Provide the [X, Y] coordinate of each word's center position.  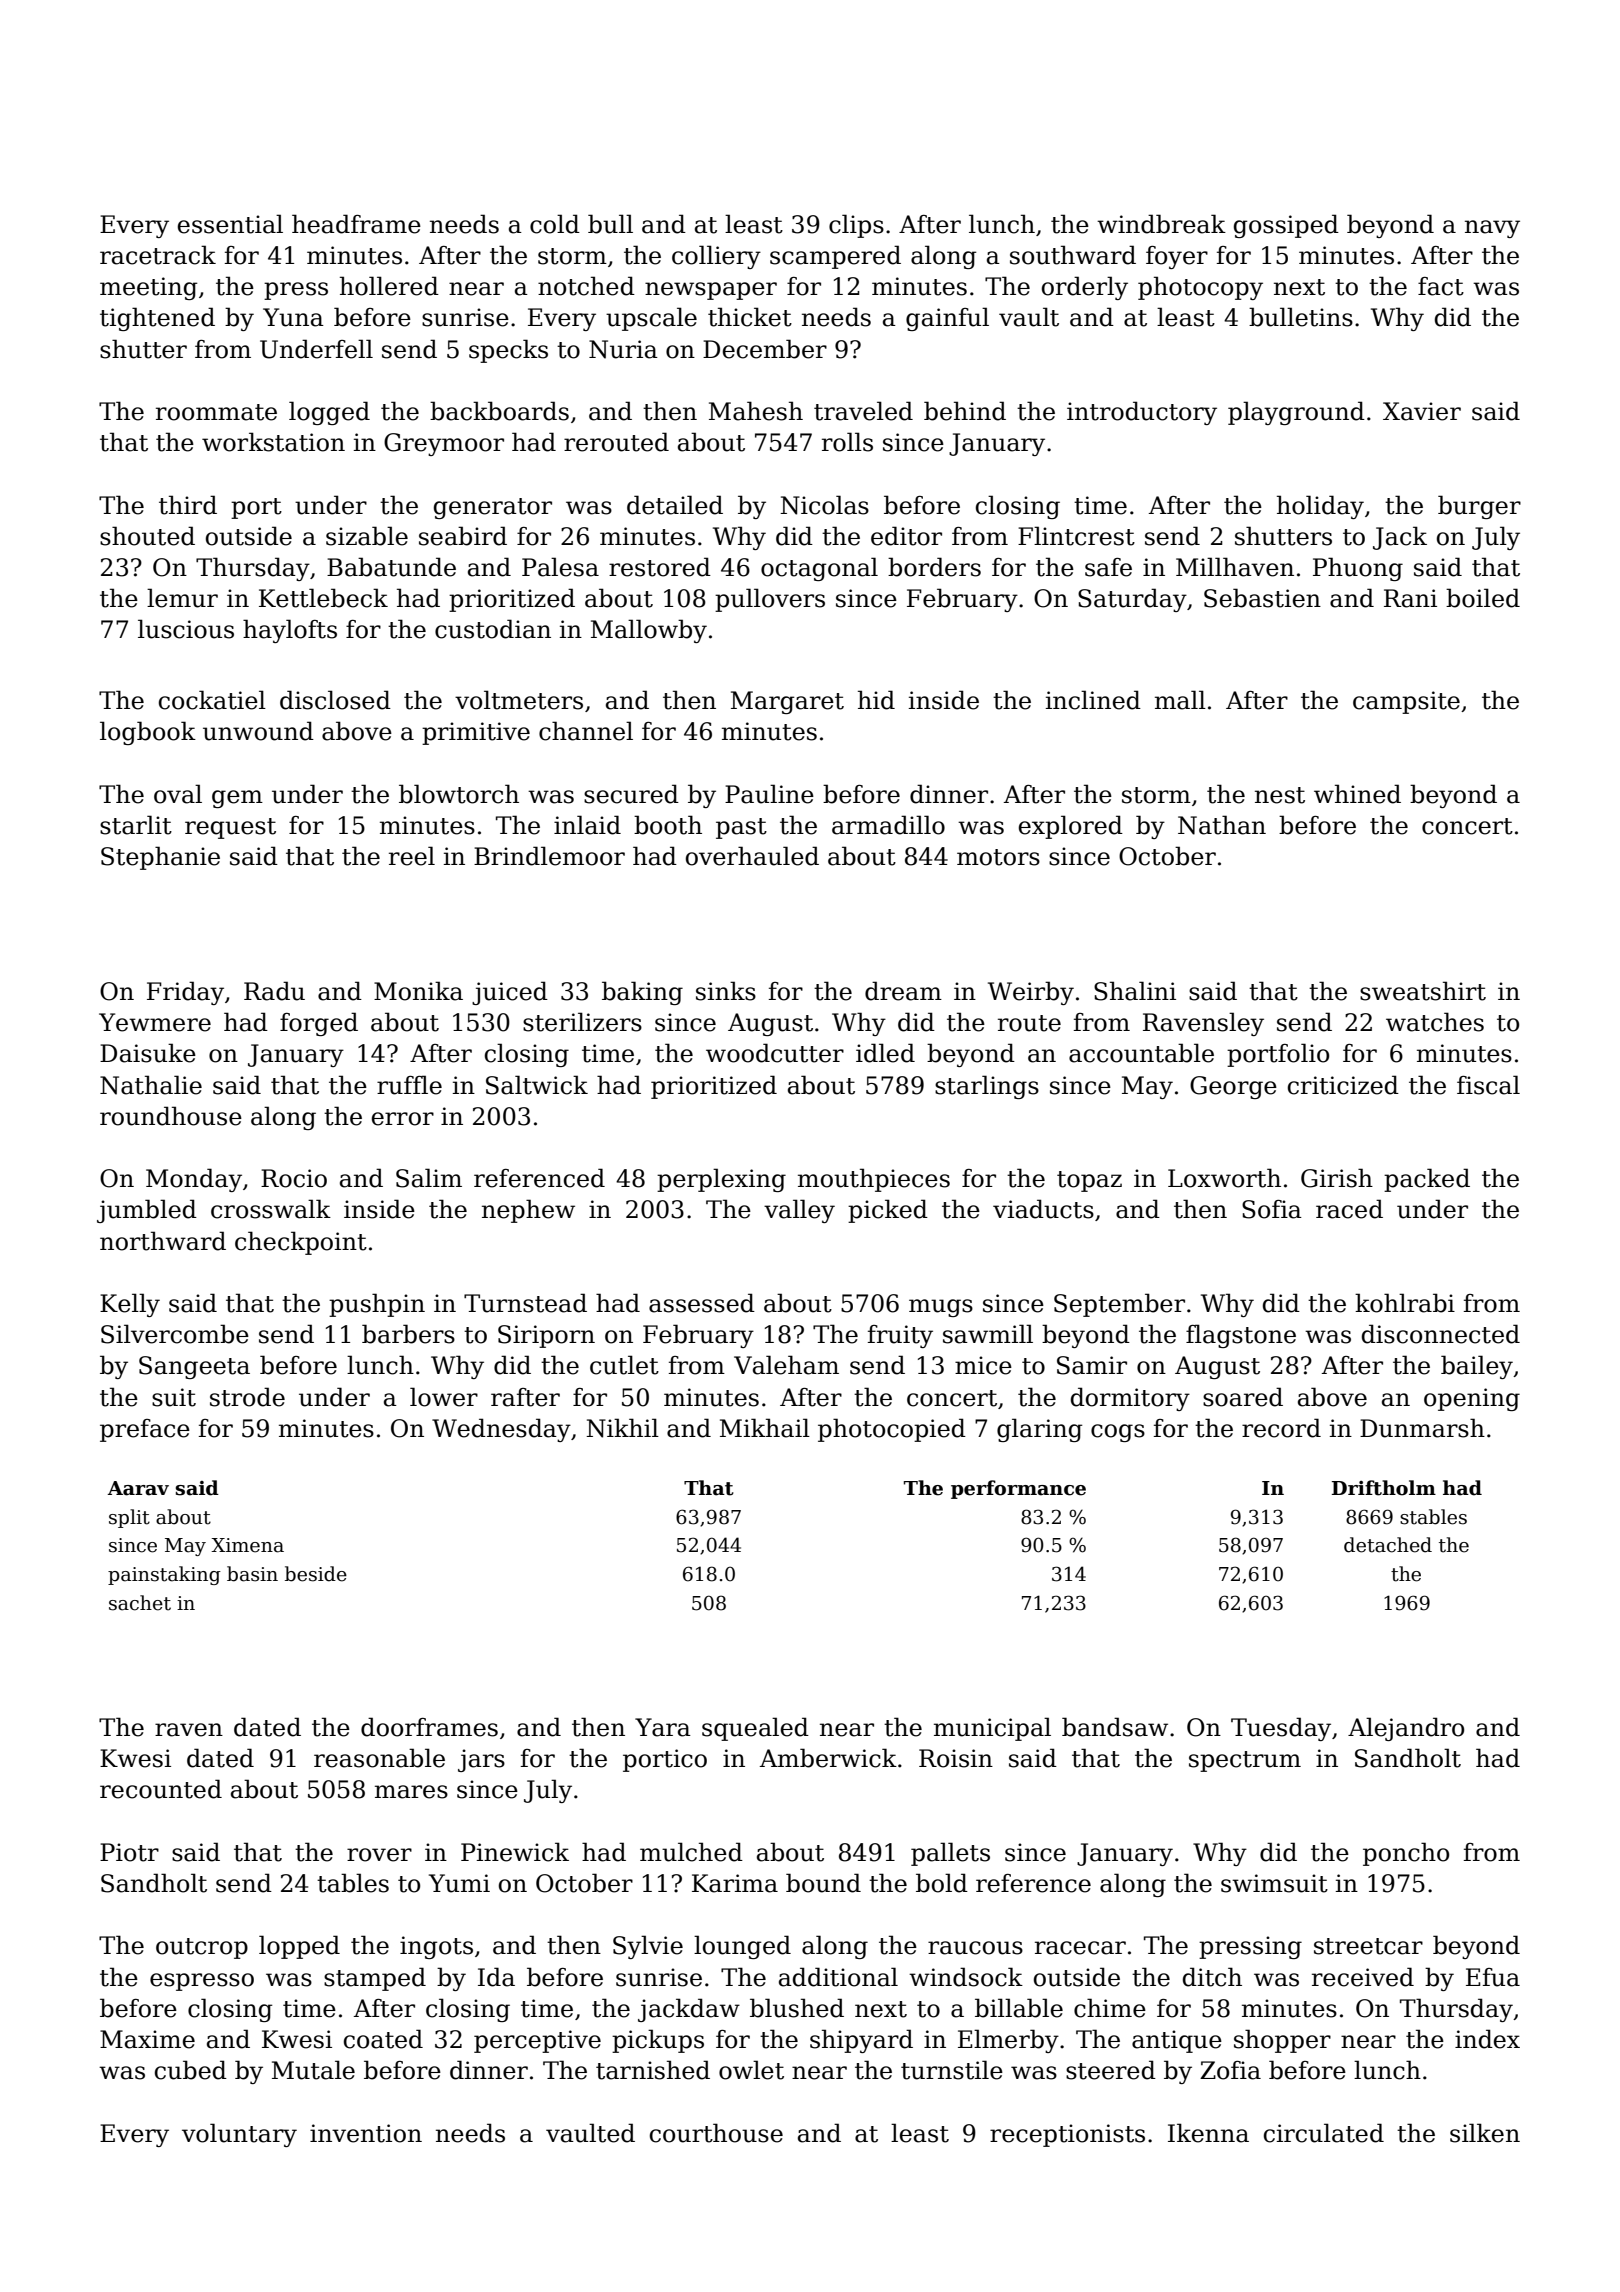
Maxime [147, 2039]
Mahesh [756, 411]
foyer [1177, 257]
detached [1388, 1545]
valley [799, 1211]
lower [444, 1397]
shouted [147, 536]
